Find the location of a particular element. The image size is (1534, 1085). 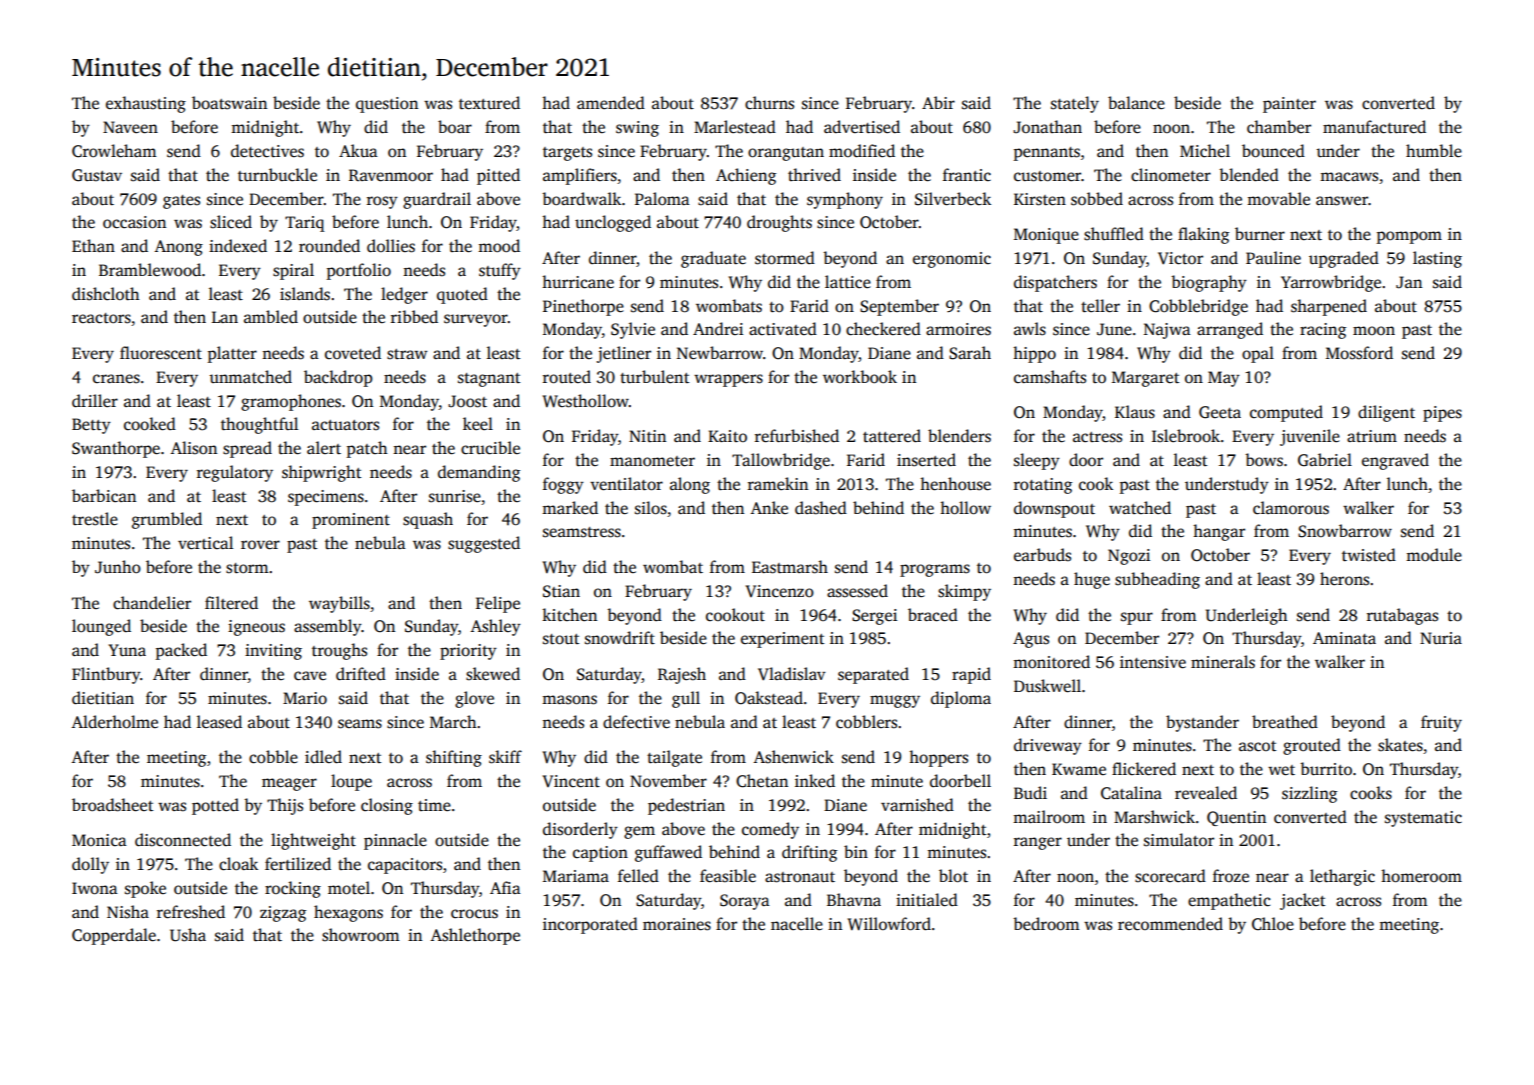

pipes is located at coordinates (1442, 414).
